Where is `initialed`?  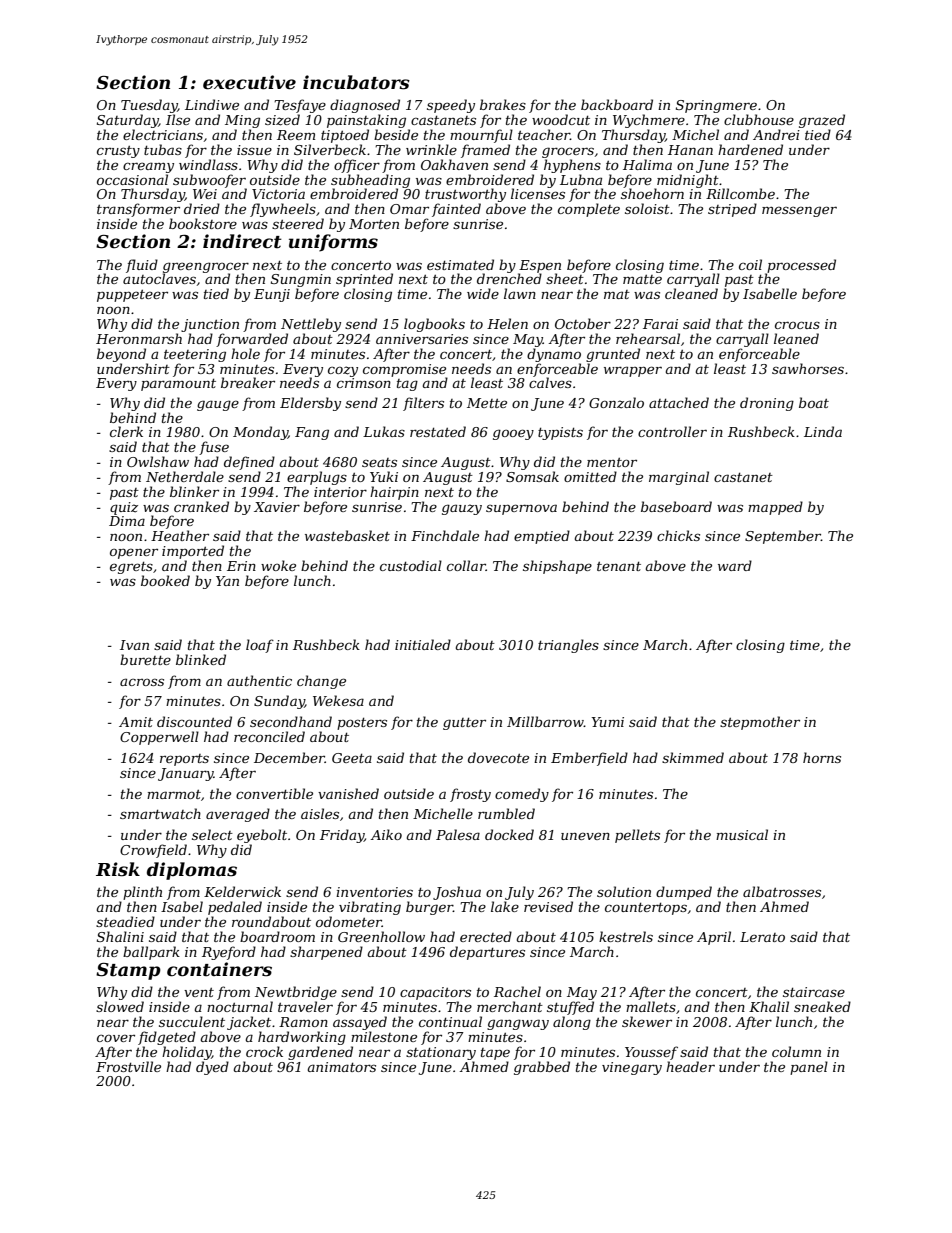
initialed is located at coordinates (423, 644).
